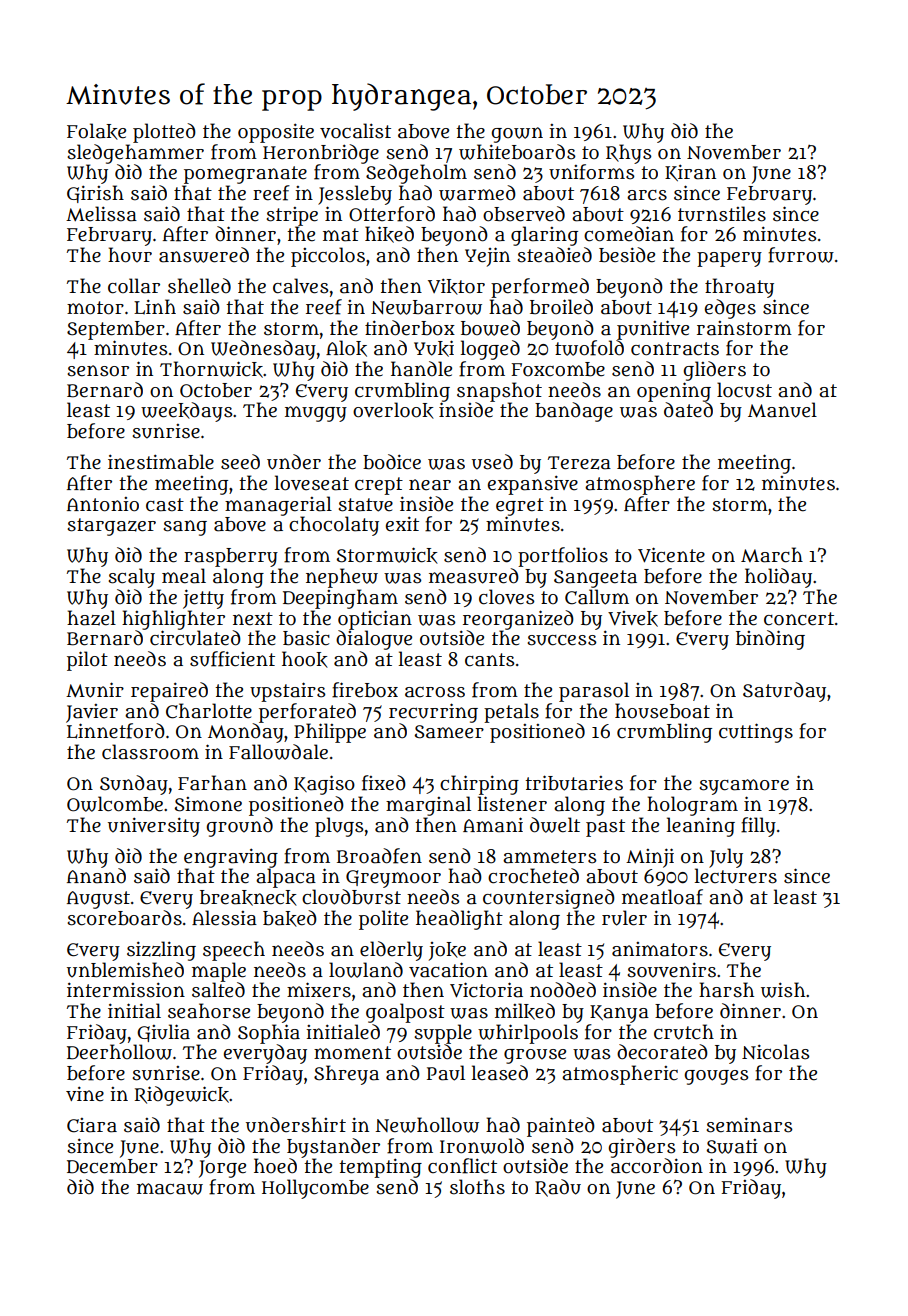 This document has width=908, height=1316. What do you see at coordinates (517, 135) in the document?
I see `gown` at bounding box center [517, 135].
